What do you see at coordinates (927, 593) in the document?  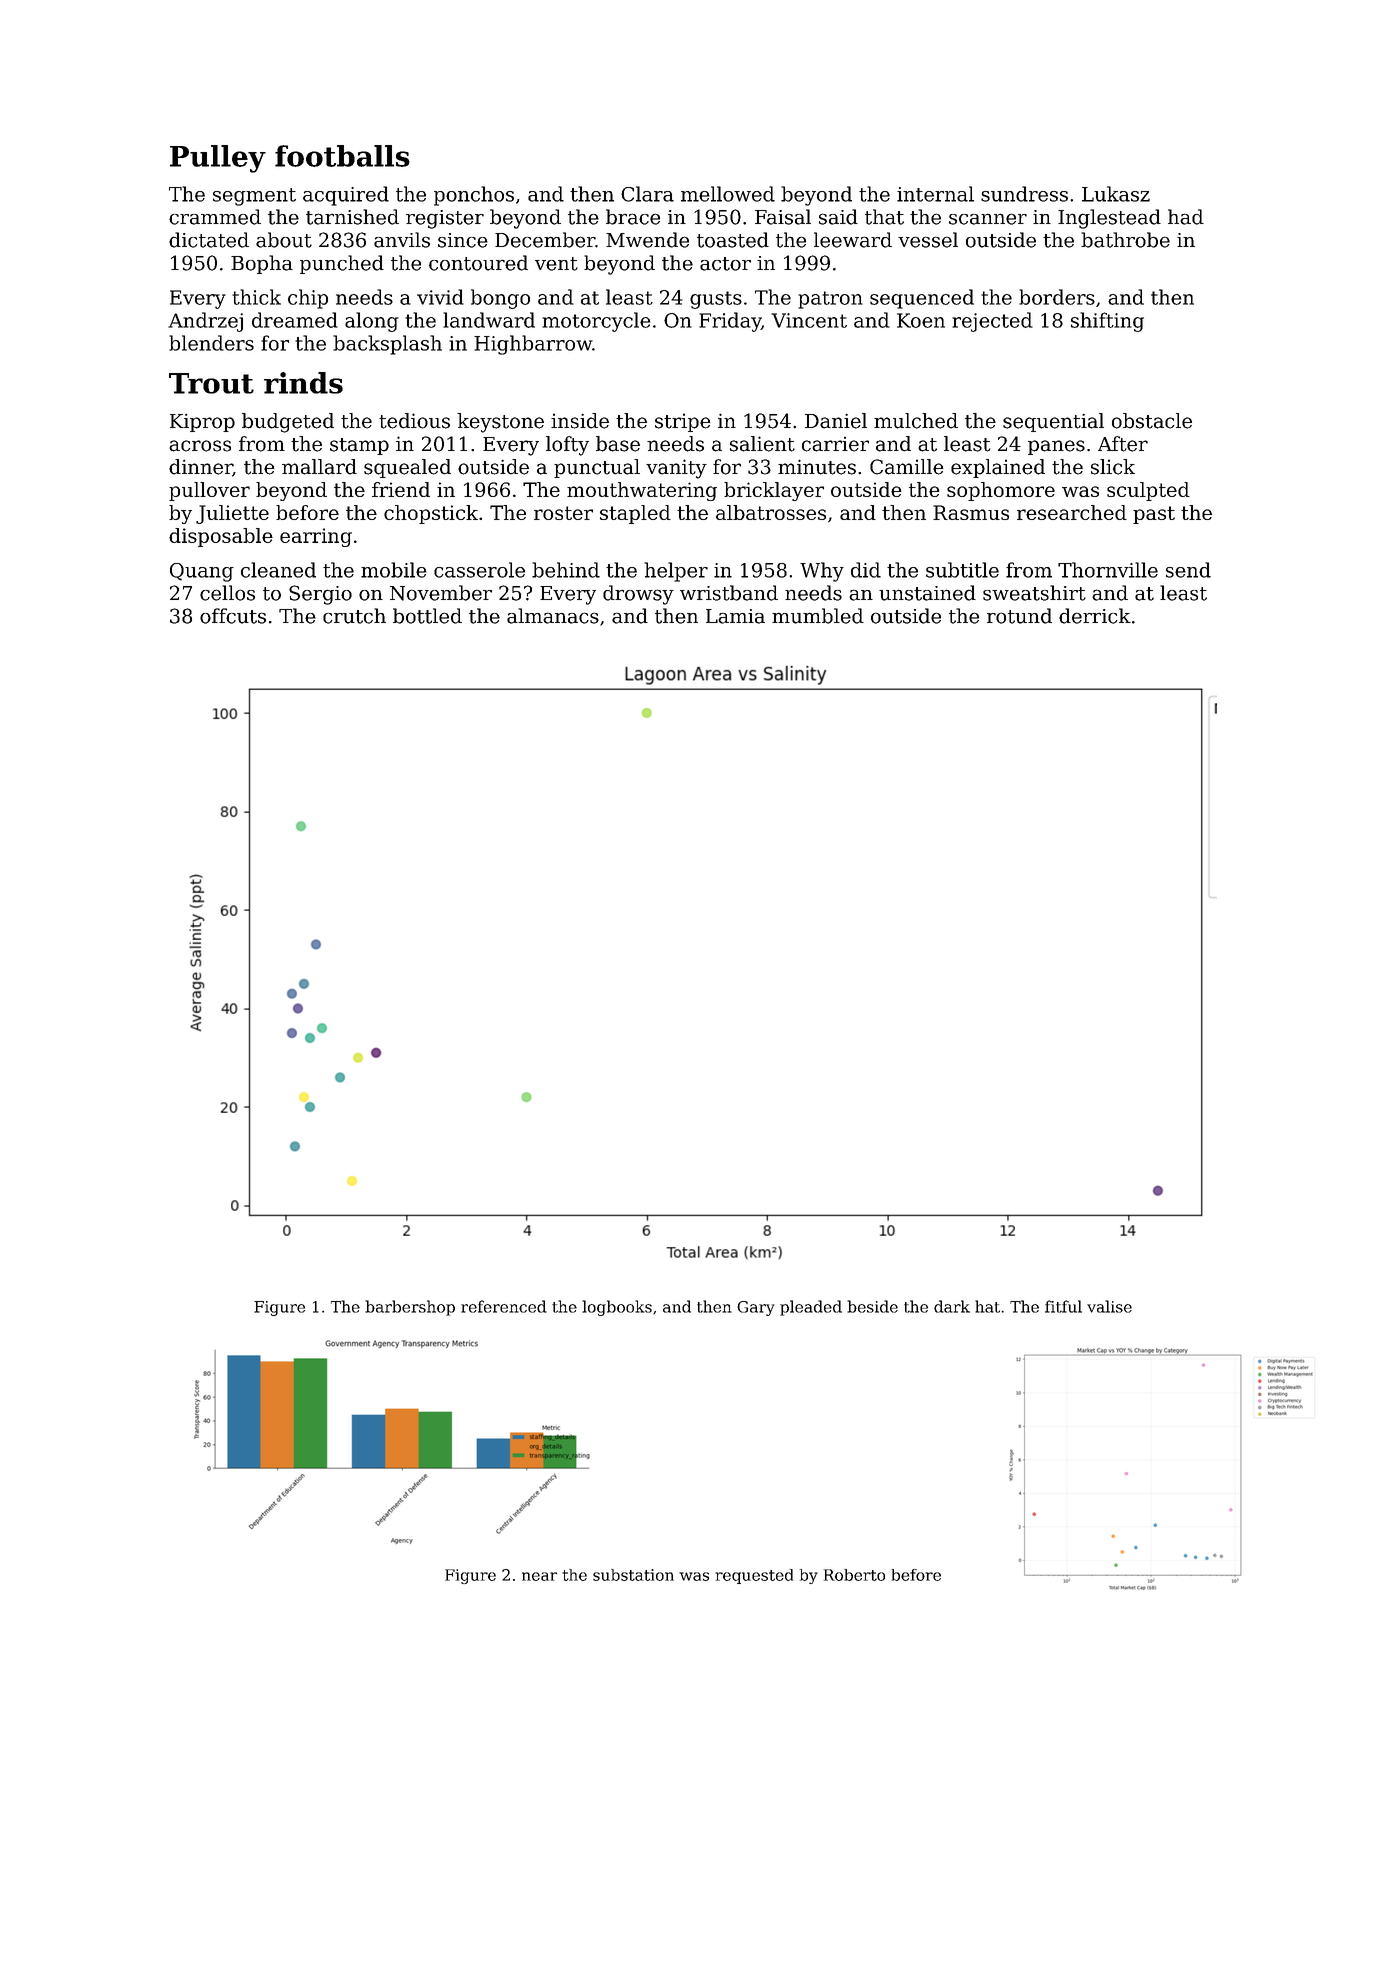 I see `unstained` at bounding box center [927, 593].
